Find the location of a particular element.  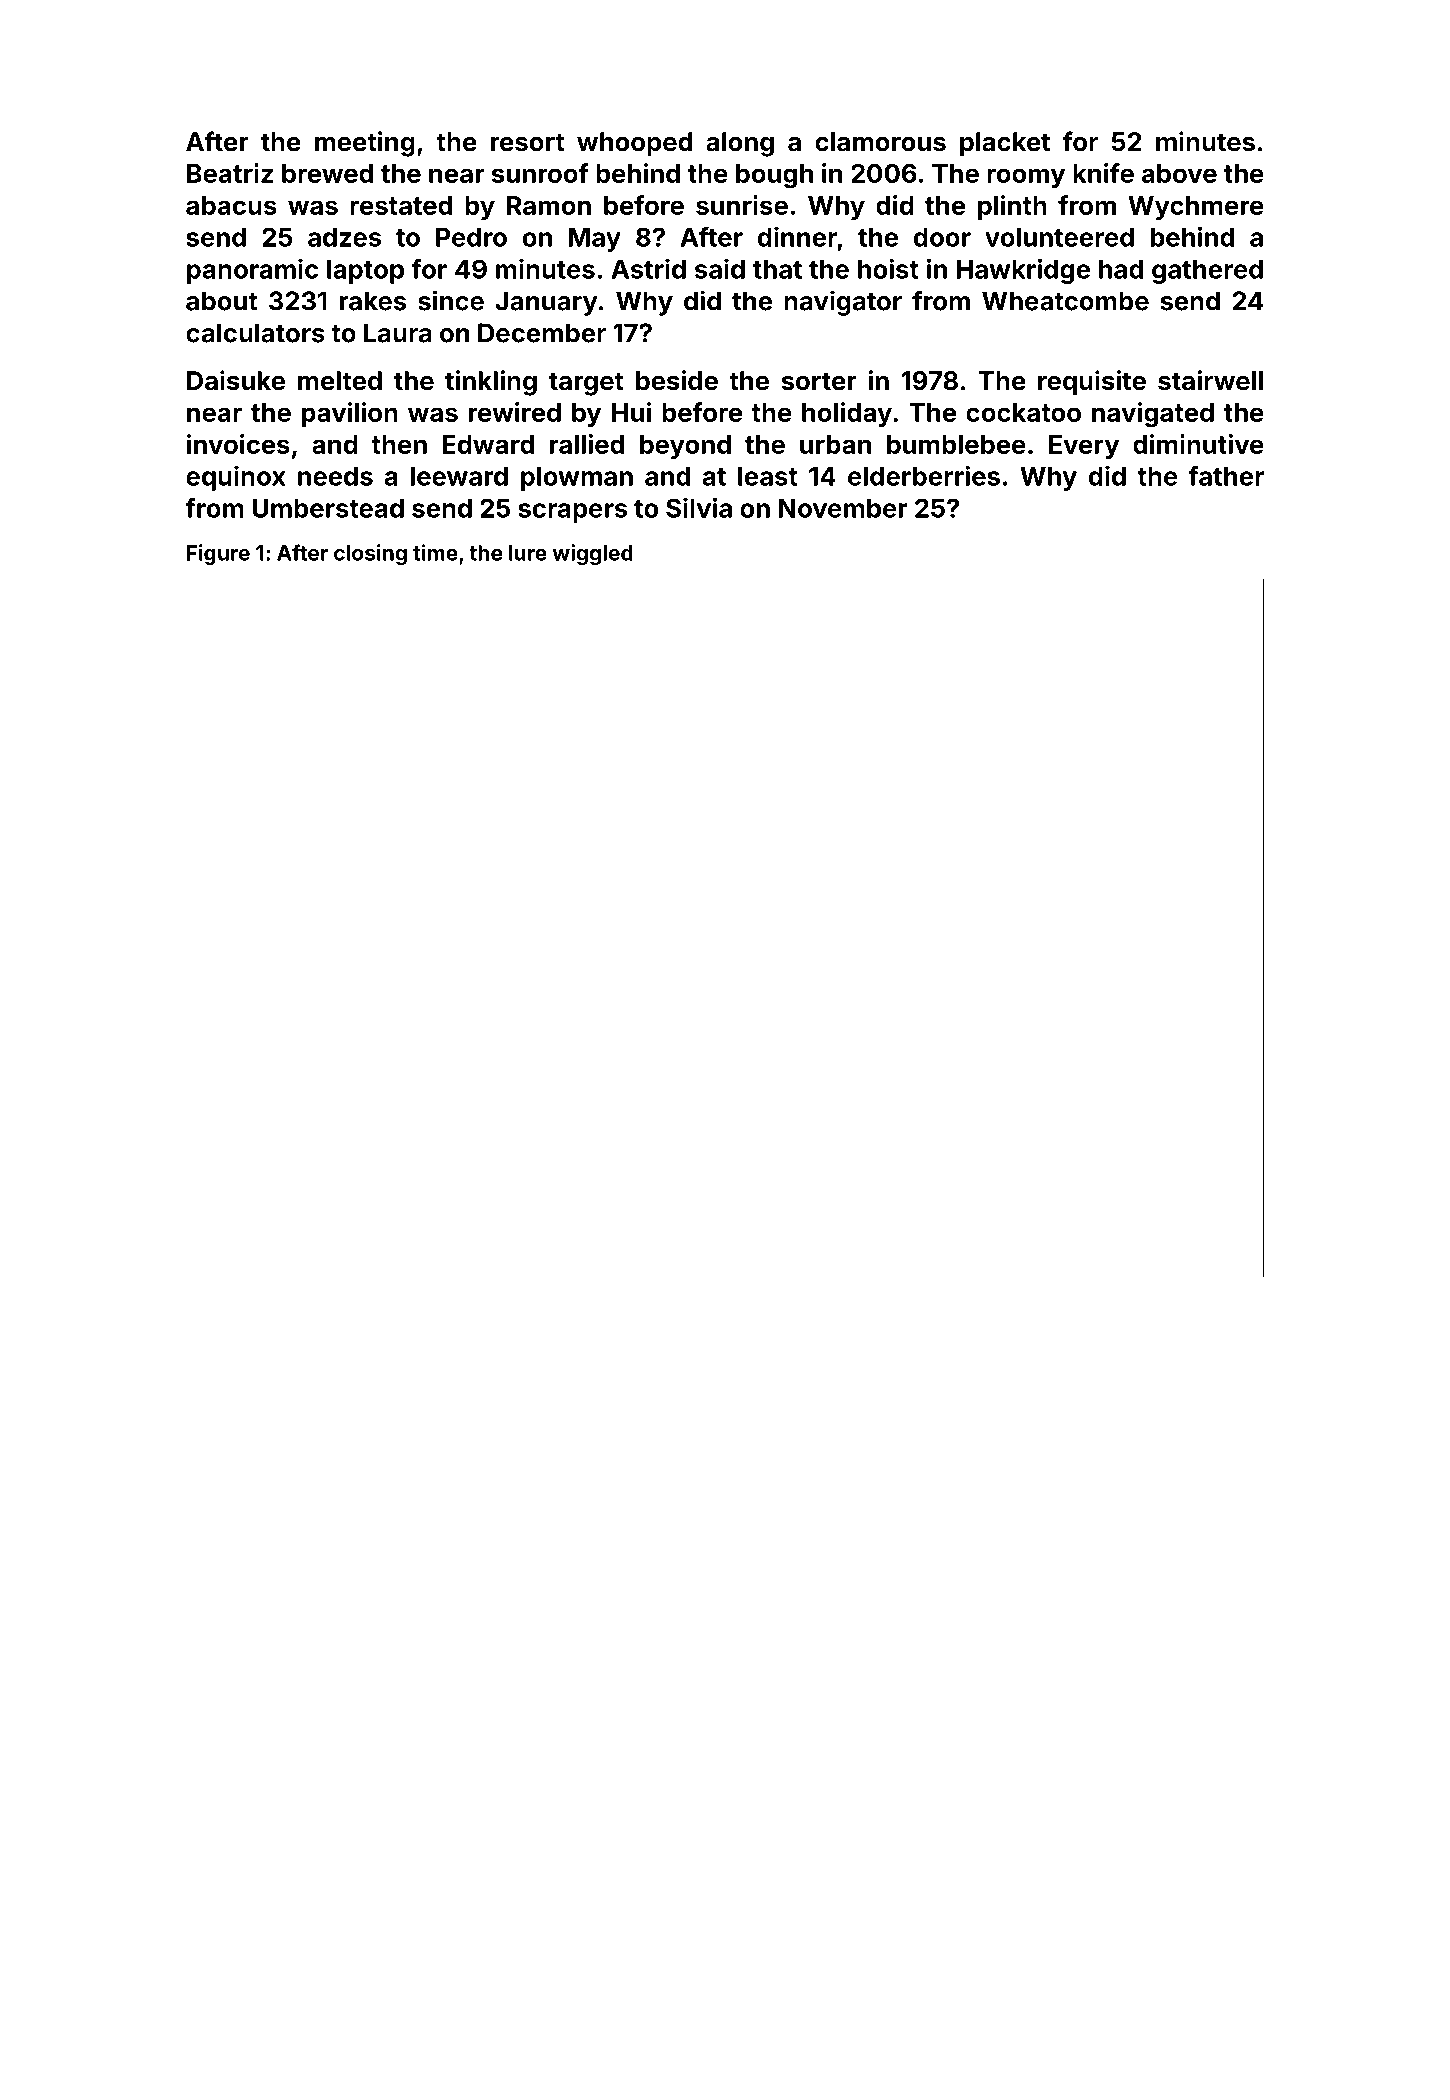

May is located at coordinates (595, 240).
